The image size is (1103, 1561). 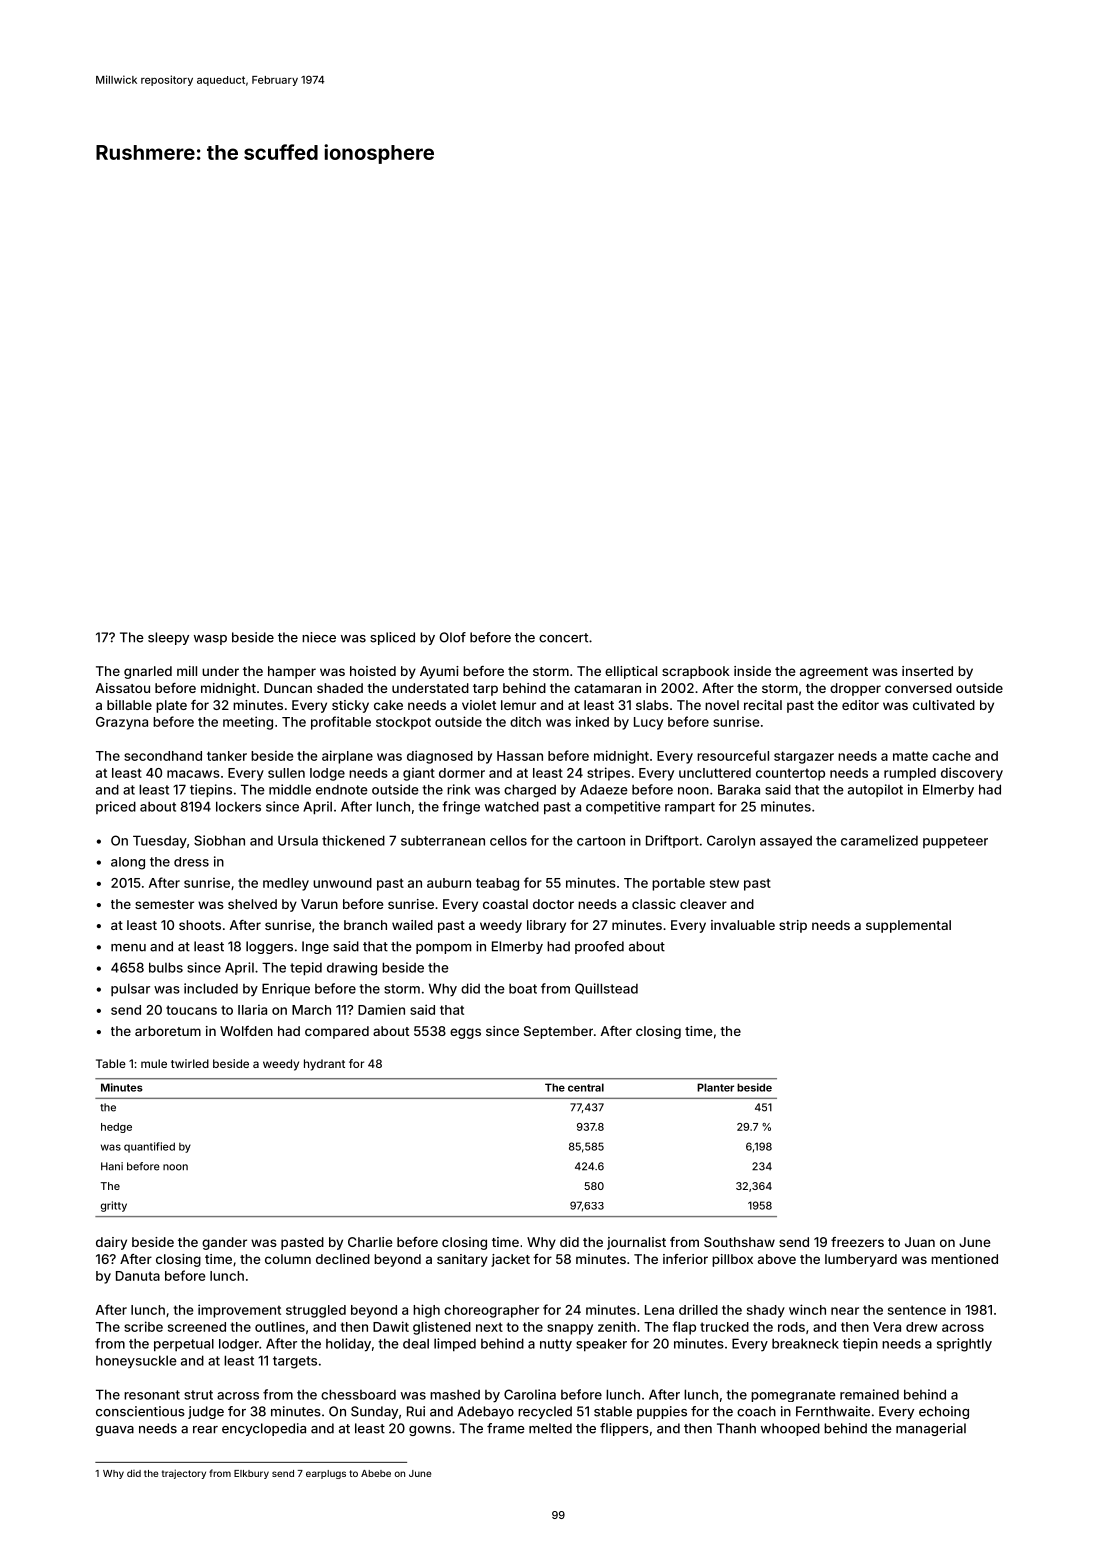 What do you see at coordinates (381, 1009) in the page?
I see `Damien` at bounding box center [381, 1009].
